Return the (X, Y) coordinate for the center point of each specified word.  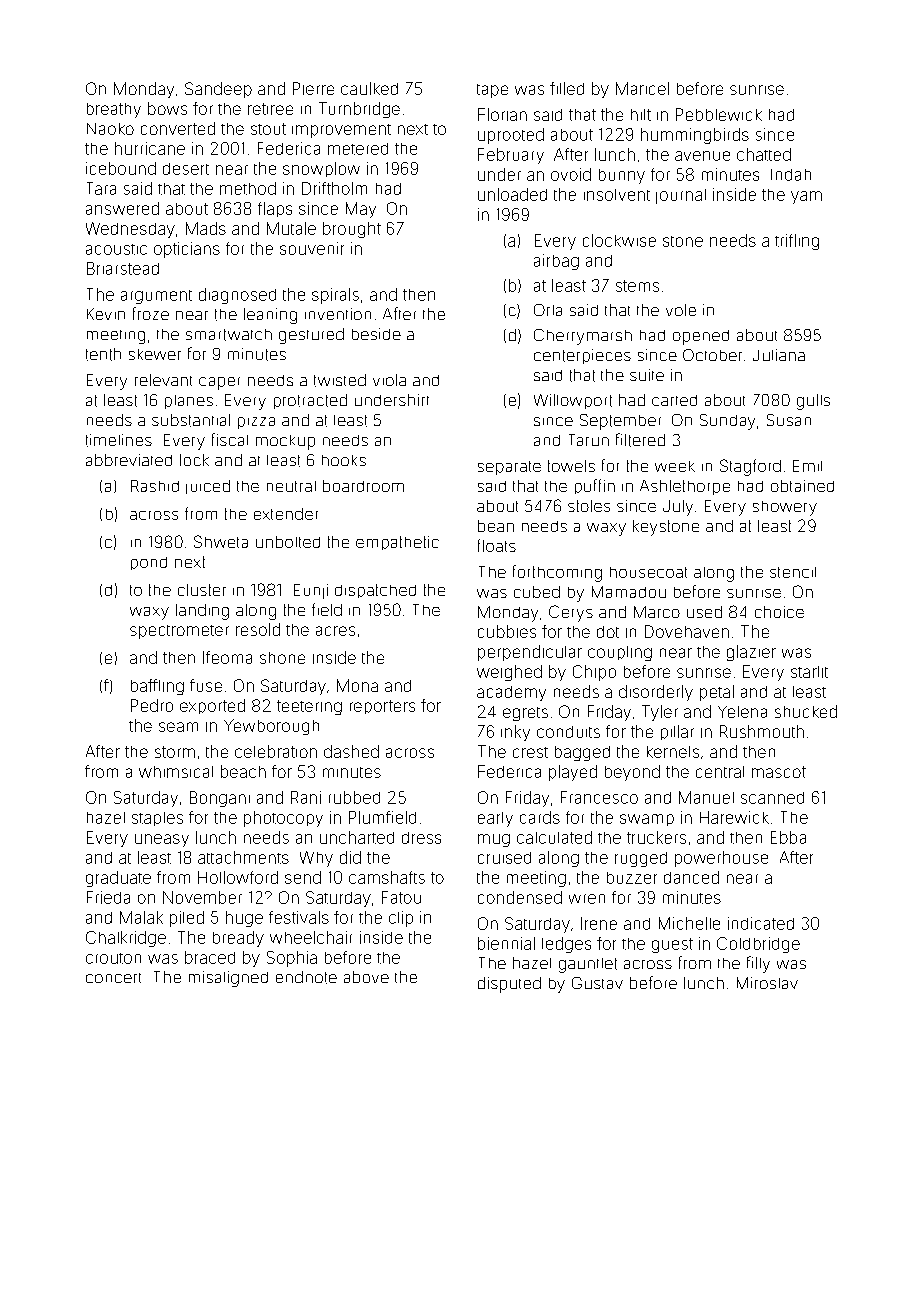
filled (567, 88)
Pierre (313, 88)
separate (509, 468)
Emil (807, 466)
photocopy (283, 819)
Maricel (642, 88)
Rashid (155, 486)
